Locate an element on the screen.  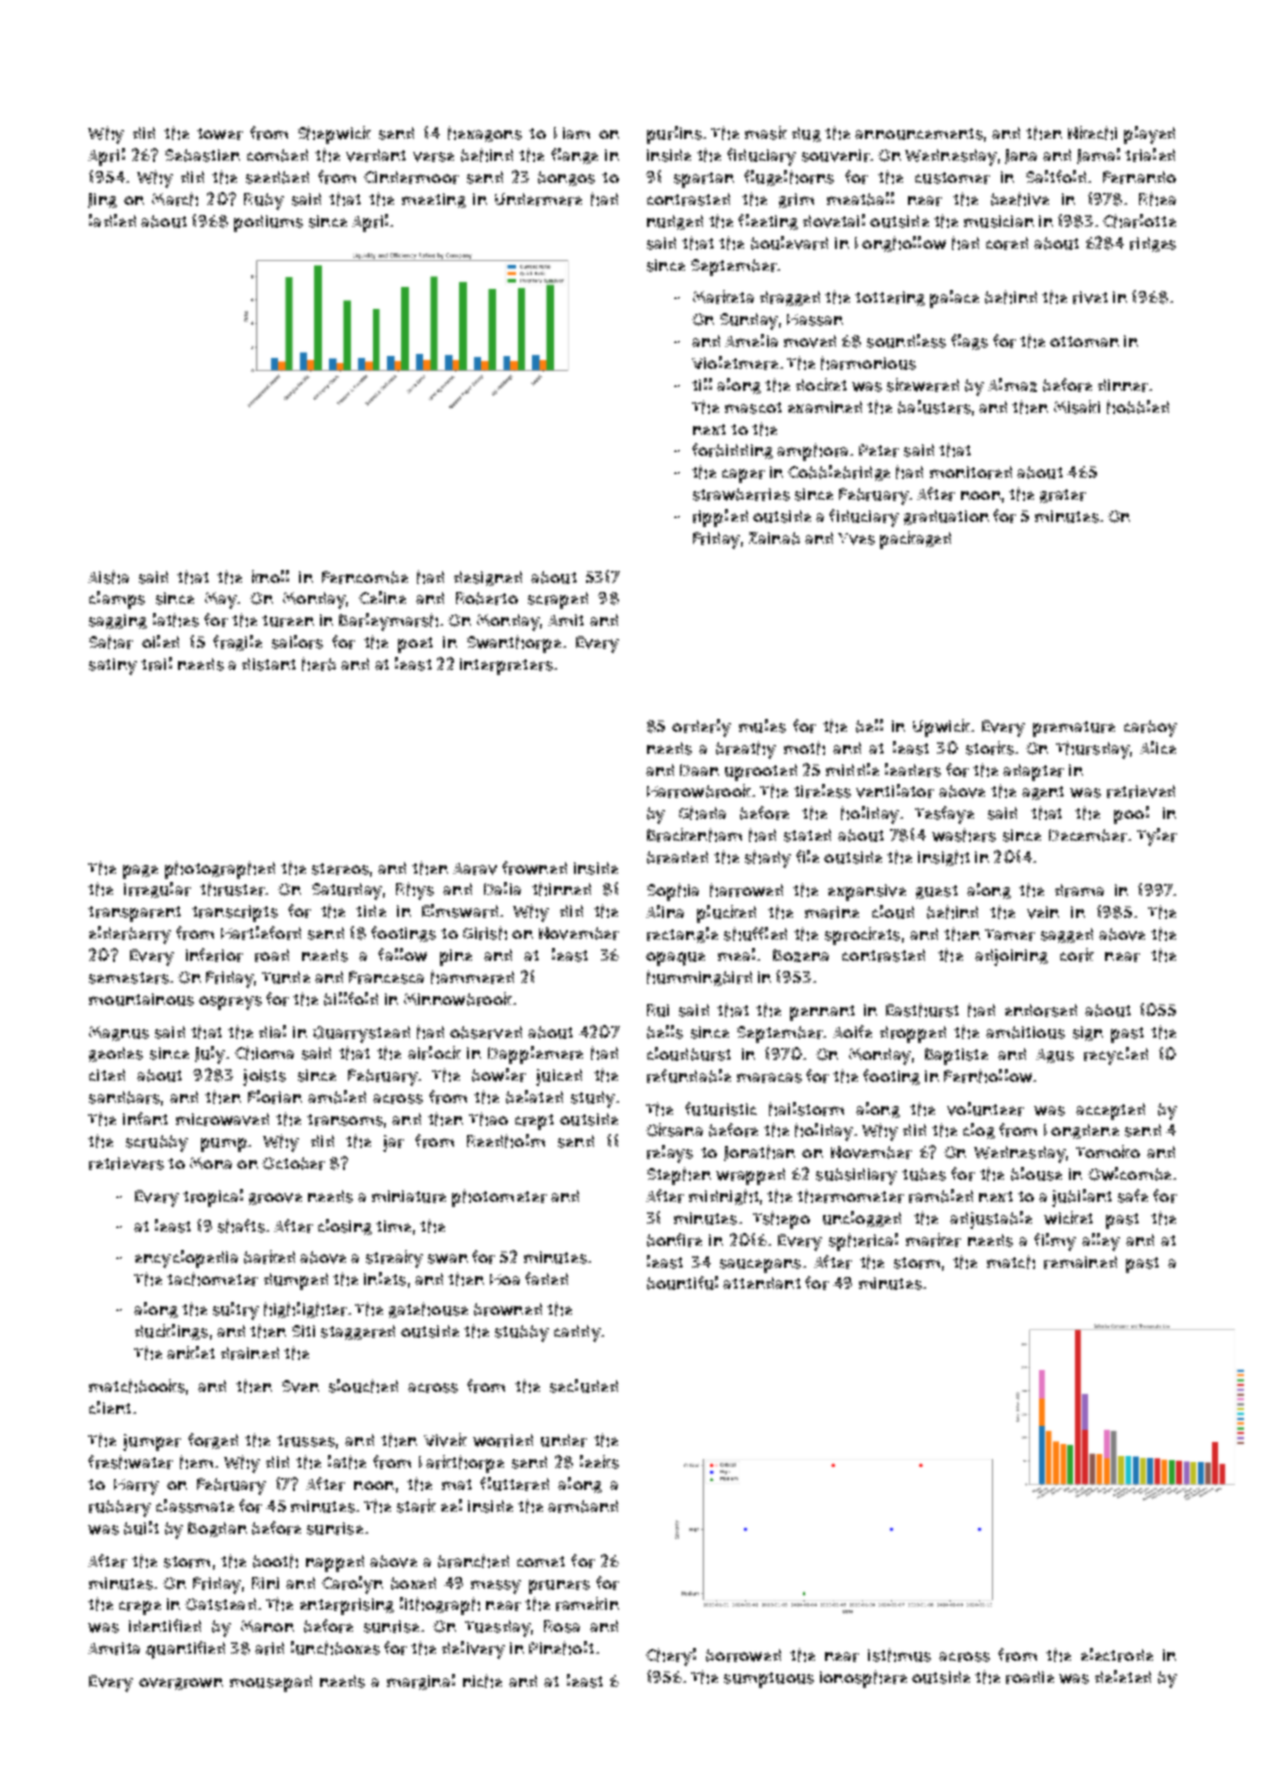
photographed is located at coordinates (220, 870).
